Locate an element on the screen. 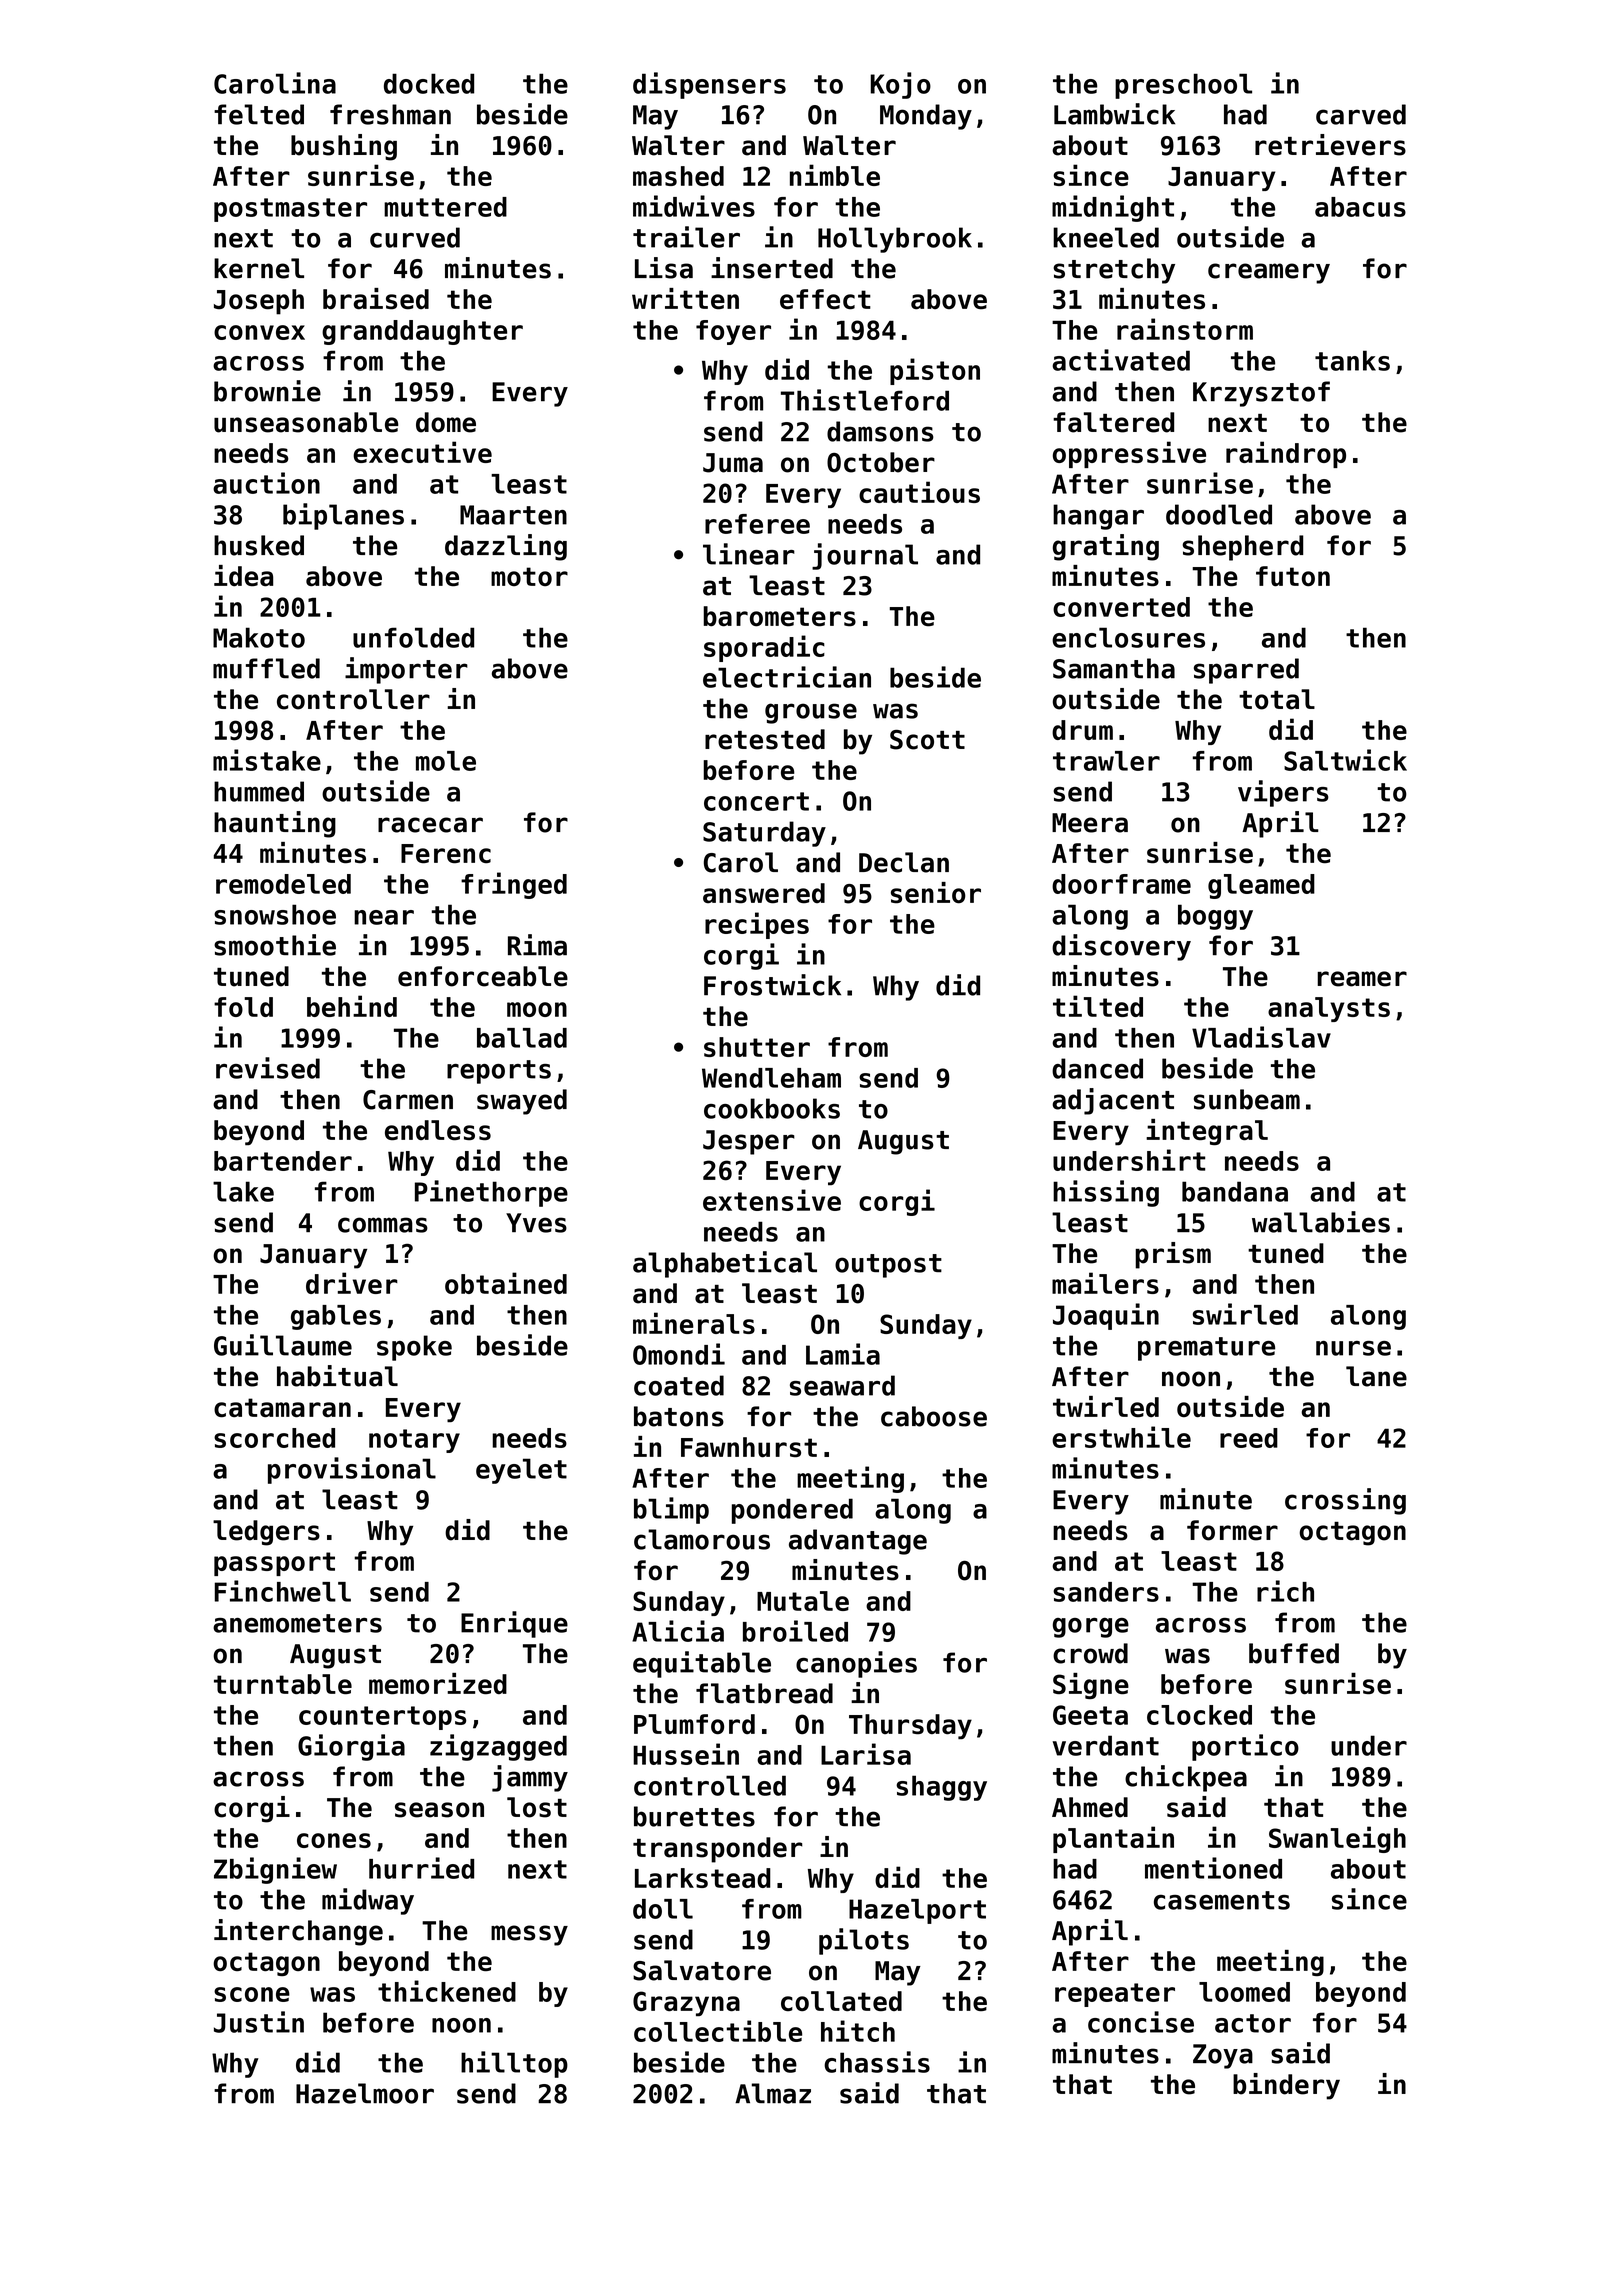  muttered is located at coordinates (445, 207).
